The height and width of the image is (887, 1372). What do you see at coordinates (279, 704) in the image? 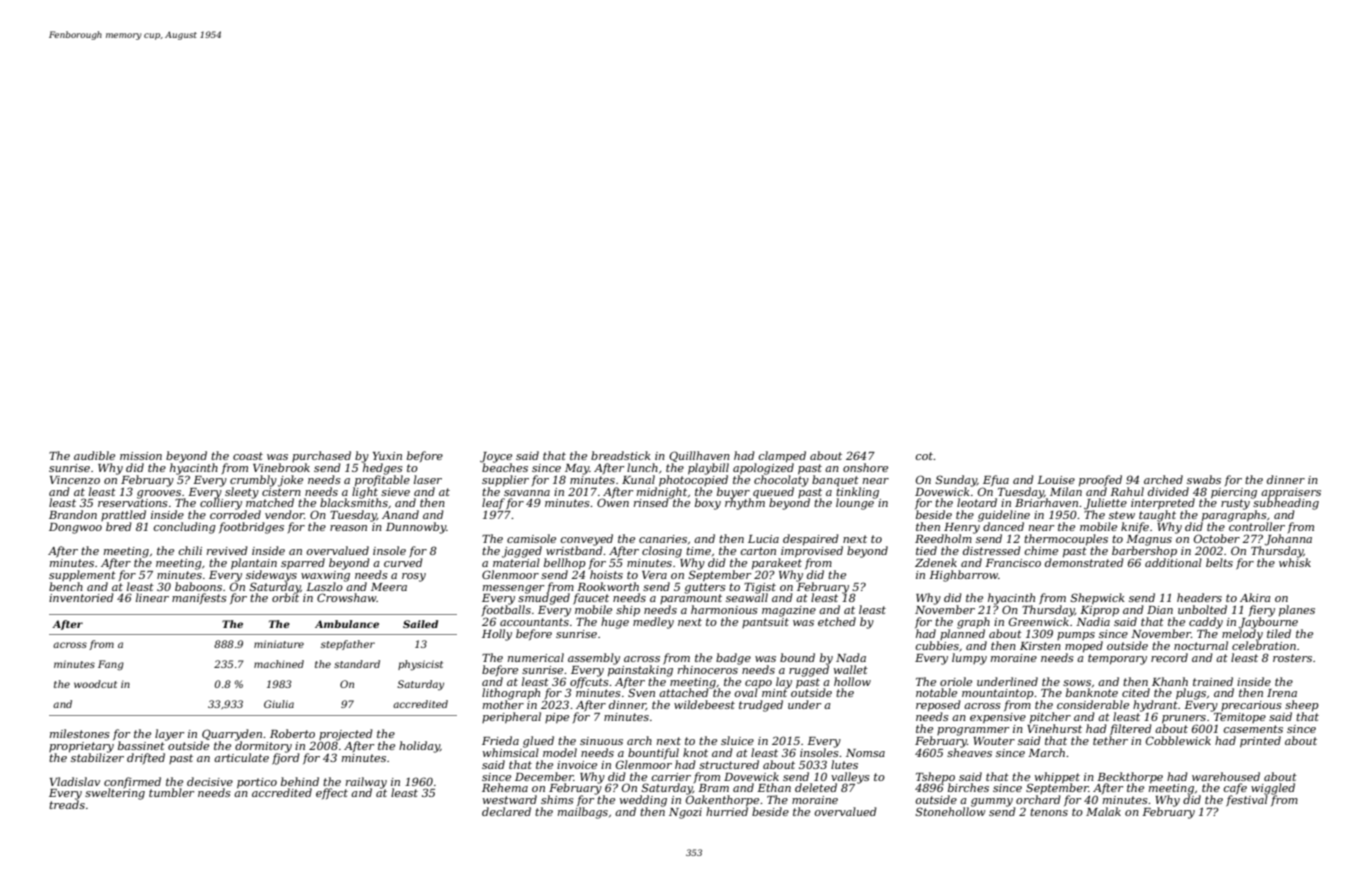
I see `Giulia` at bounding box center [279, 704].
